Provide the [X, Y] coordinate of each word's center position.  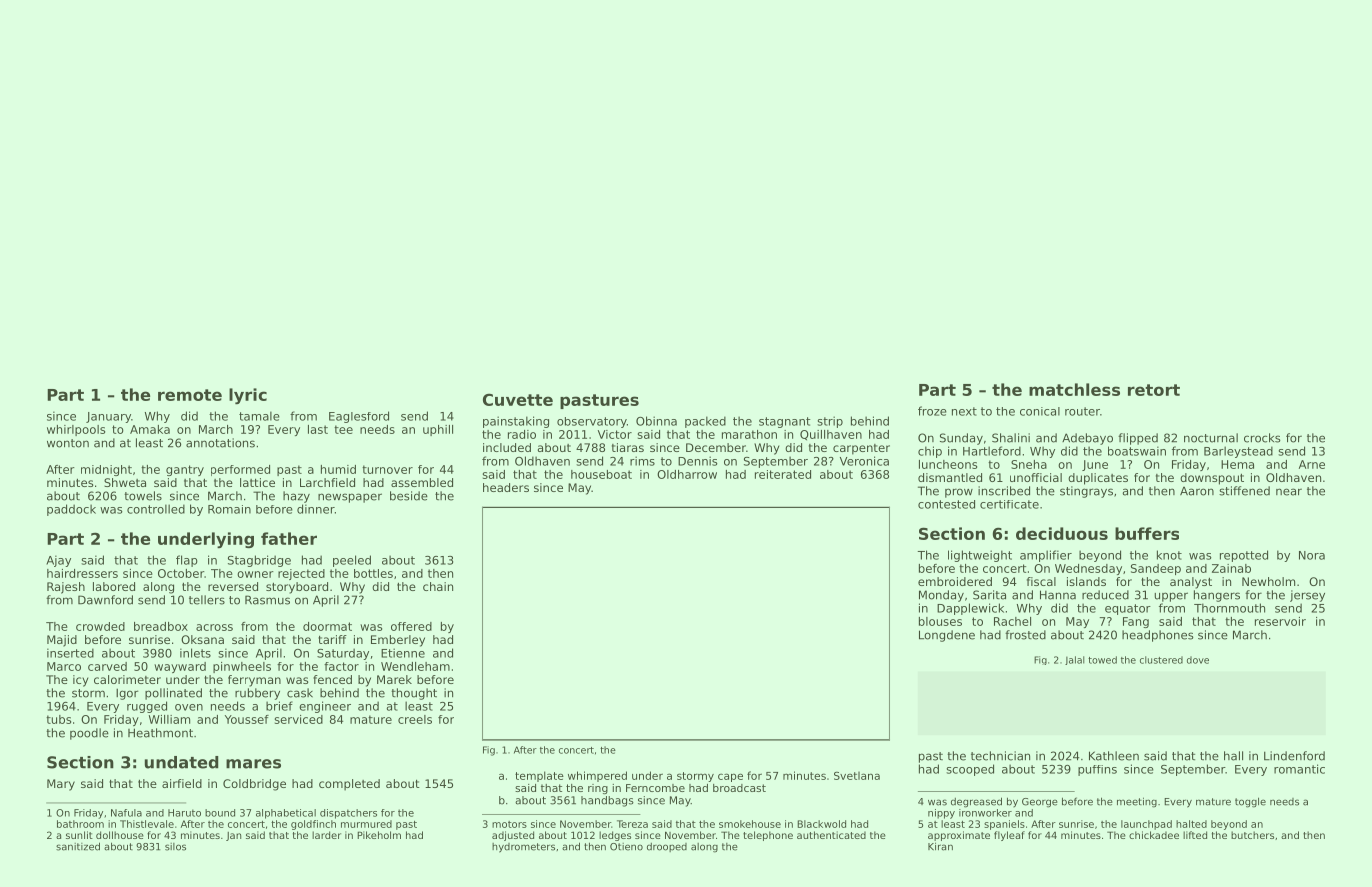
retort [1154, 390]
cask [300, 693]
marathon [749, 434]
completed [349, 785]
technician [1000, 756]
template [539, 776]
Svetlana [857, 776]
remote [190, 395]
